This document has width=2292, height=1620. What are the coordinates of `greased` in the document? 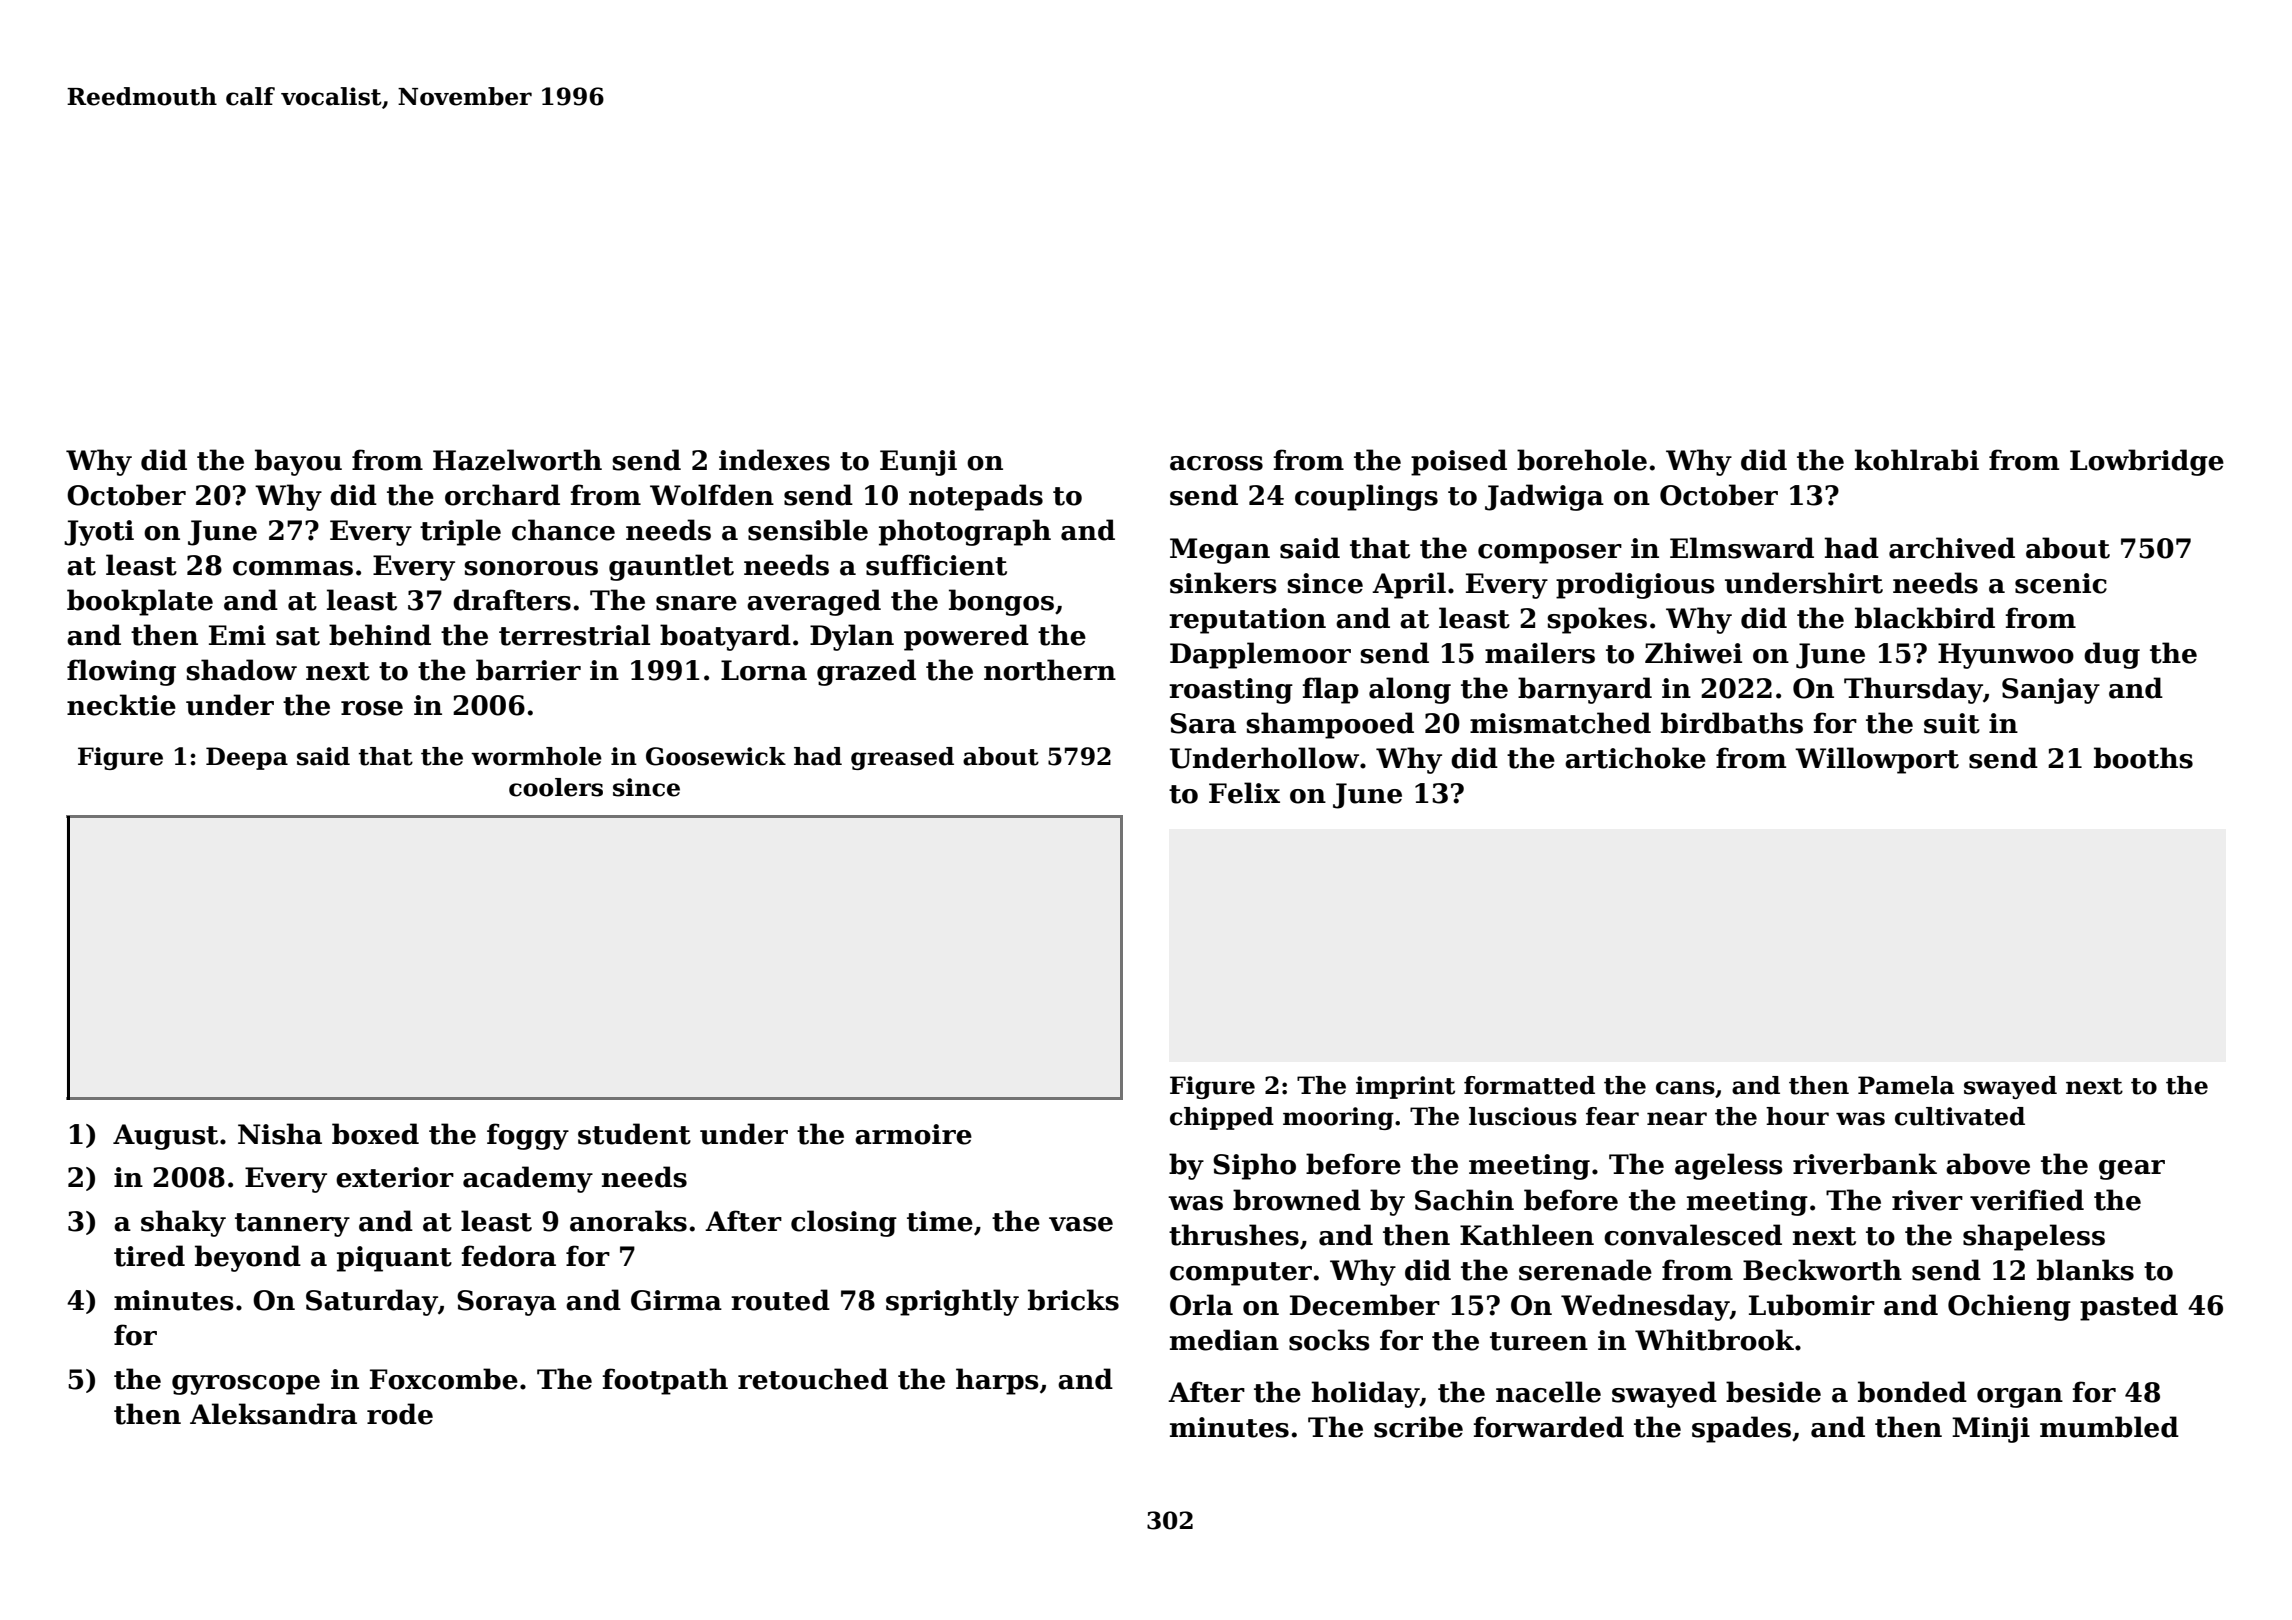 It's located at (902, 758).
